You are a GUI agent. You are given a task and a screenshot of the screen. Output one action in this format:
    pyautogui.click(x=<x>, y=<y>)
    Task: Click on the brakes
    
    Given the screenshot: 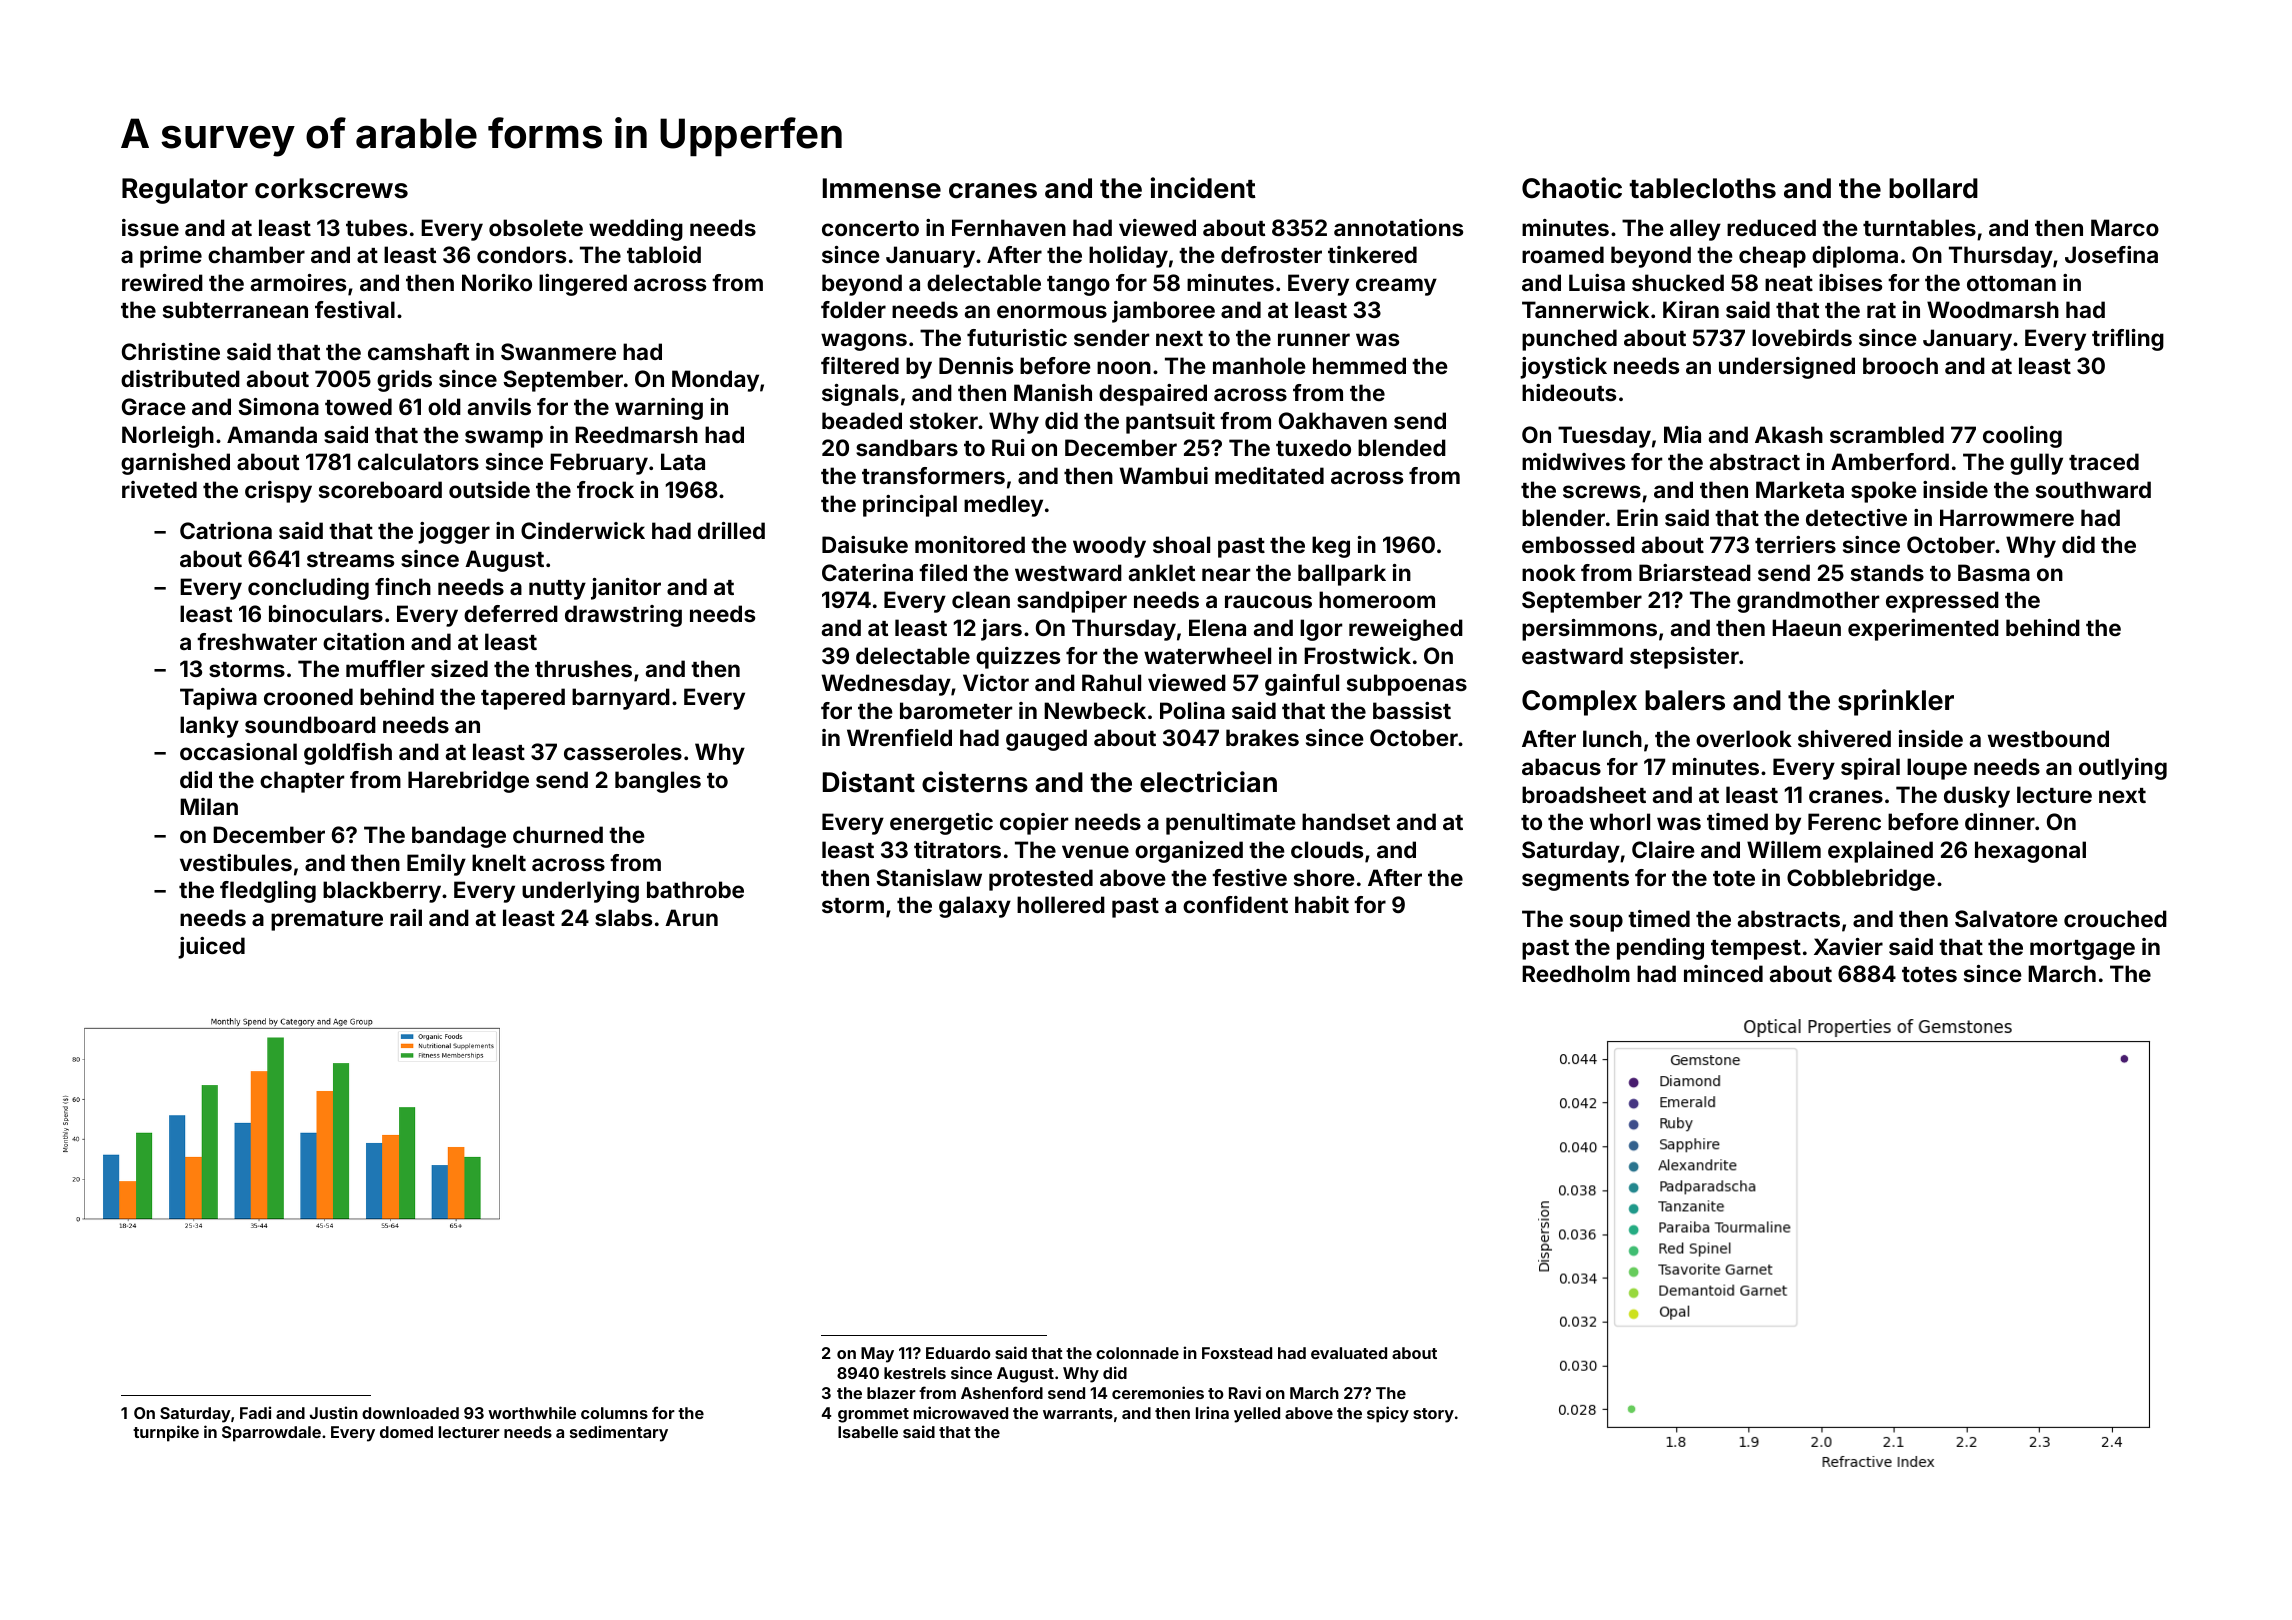 What is the action you would take?
    pyautogui.click(x=1262, y=737)
